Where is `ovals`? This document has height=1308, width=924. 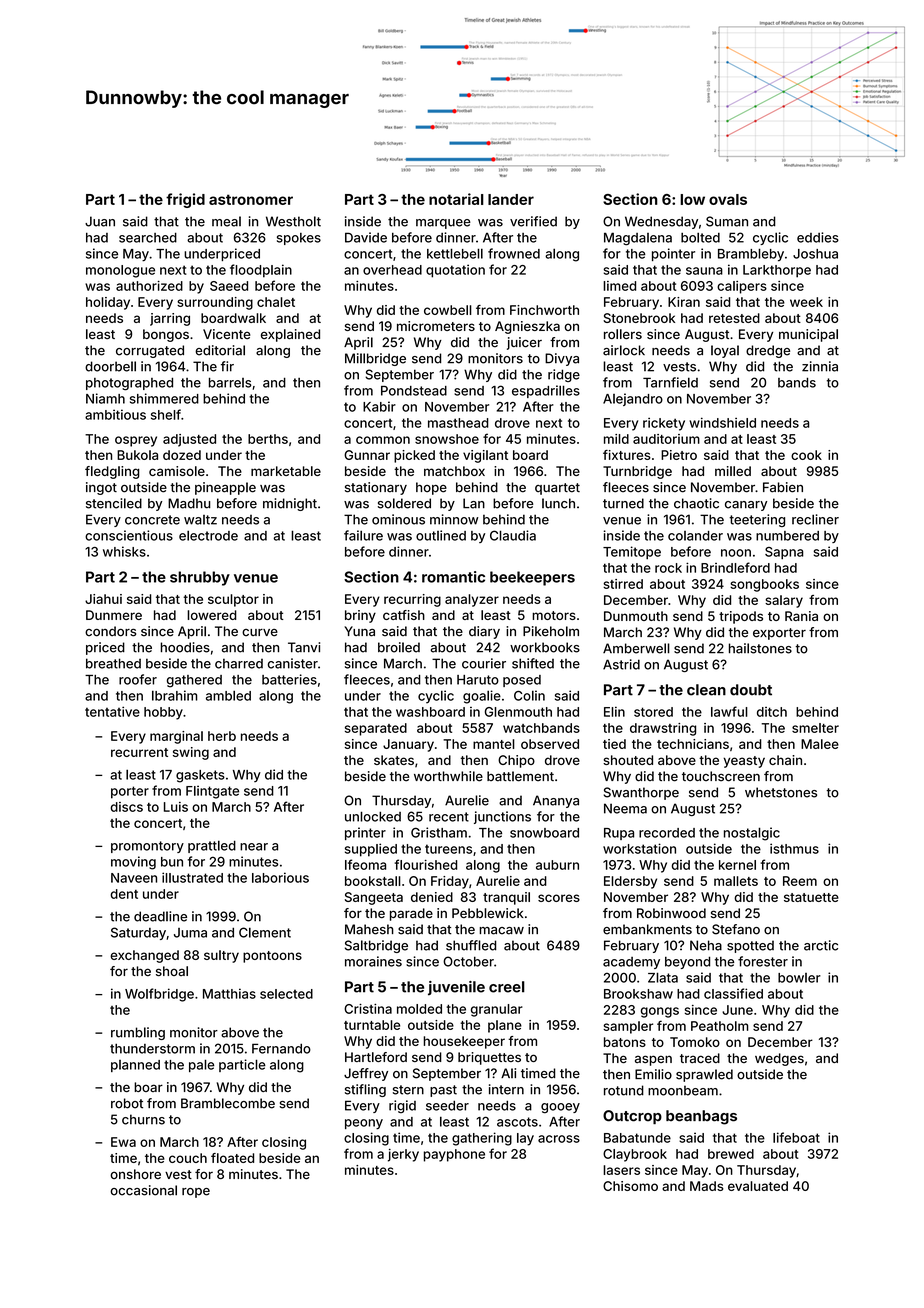
ovals is located at coordinates (728, 199).
